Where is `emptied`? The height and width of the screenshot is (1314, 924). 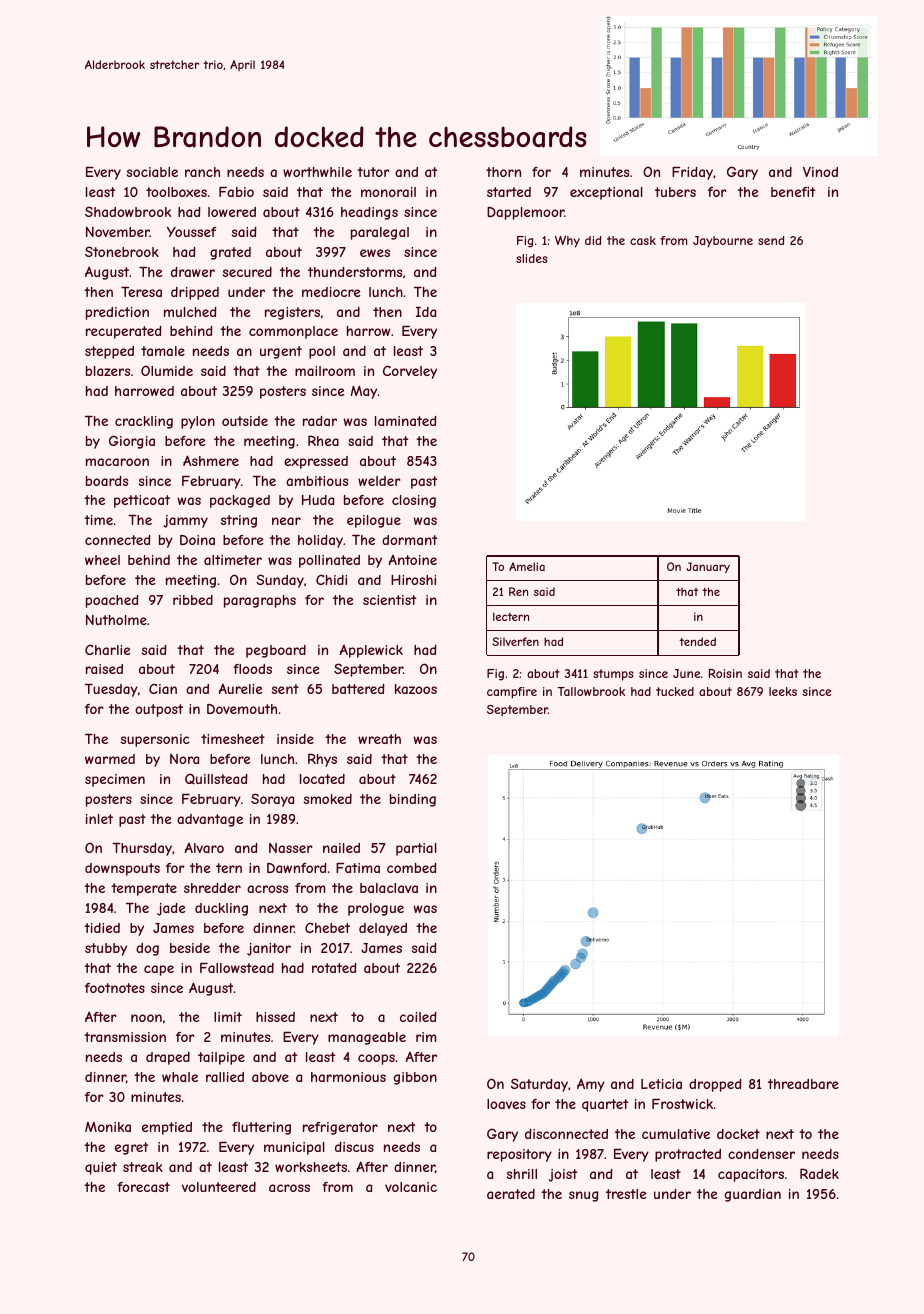
emptied is located at coordinates (167, 1128).
